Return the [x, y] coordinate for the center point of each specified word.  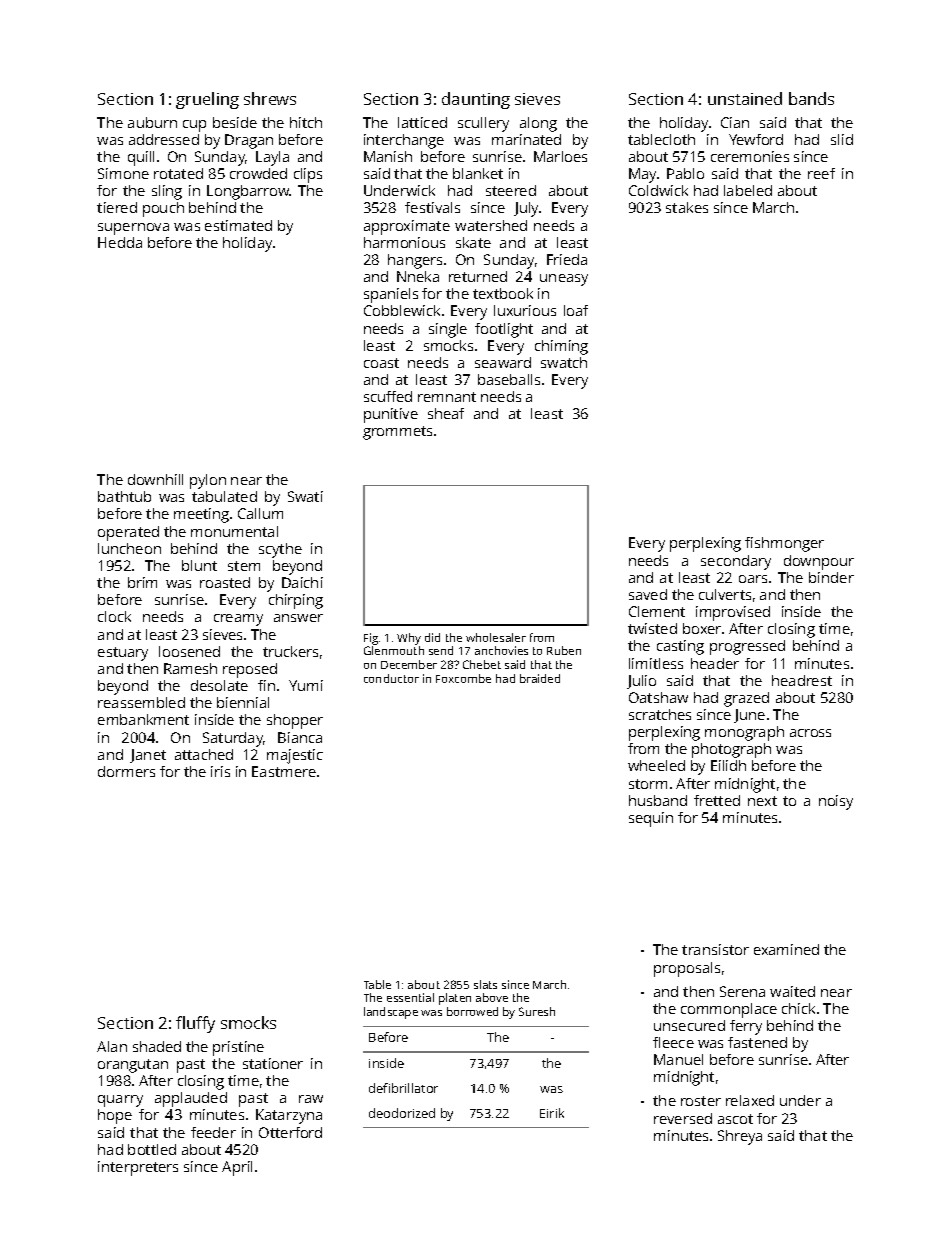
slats [485, 984]
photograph [731, 750]
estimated [238, 225]
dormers [126, 771]
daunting [476, 100]
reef [821, 173]
